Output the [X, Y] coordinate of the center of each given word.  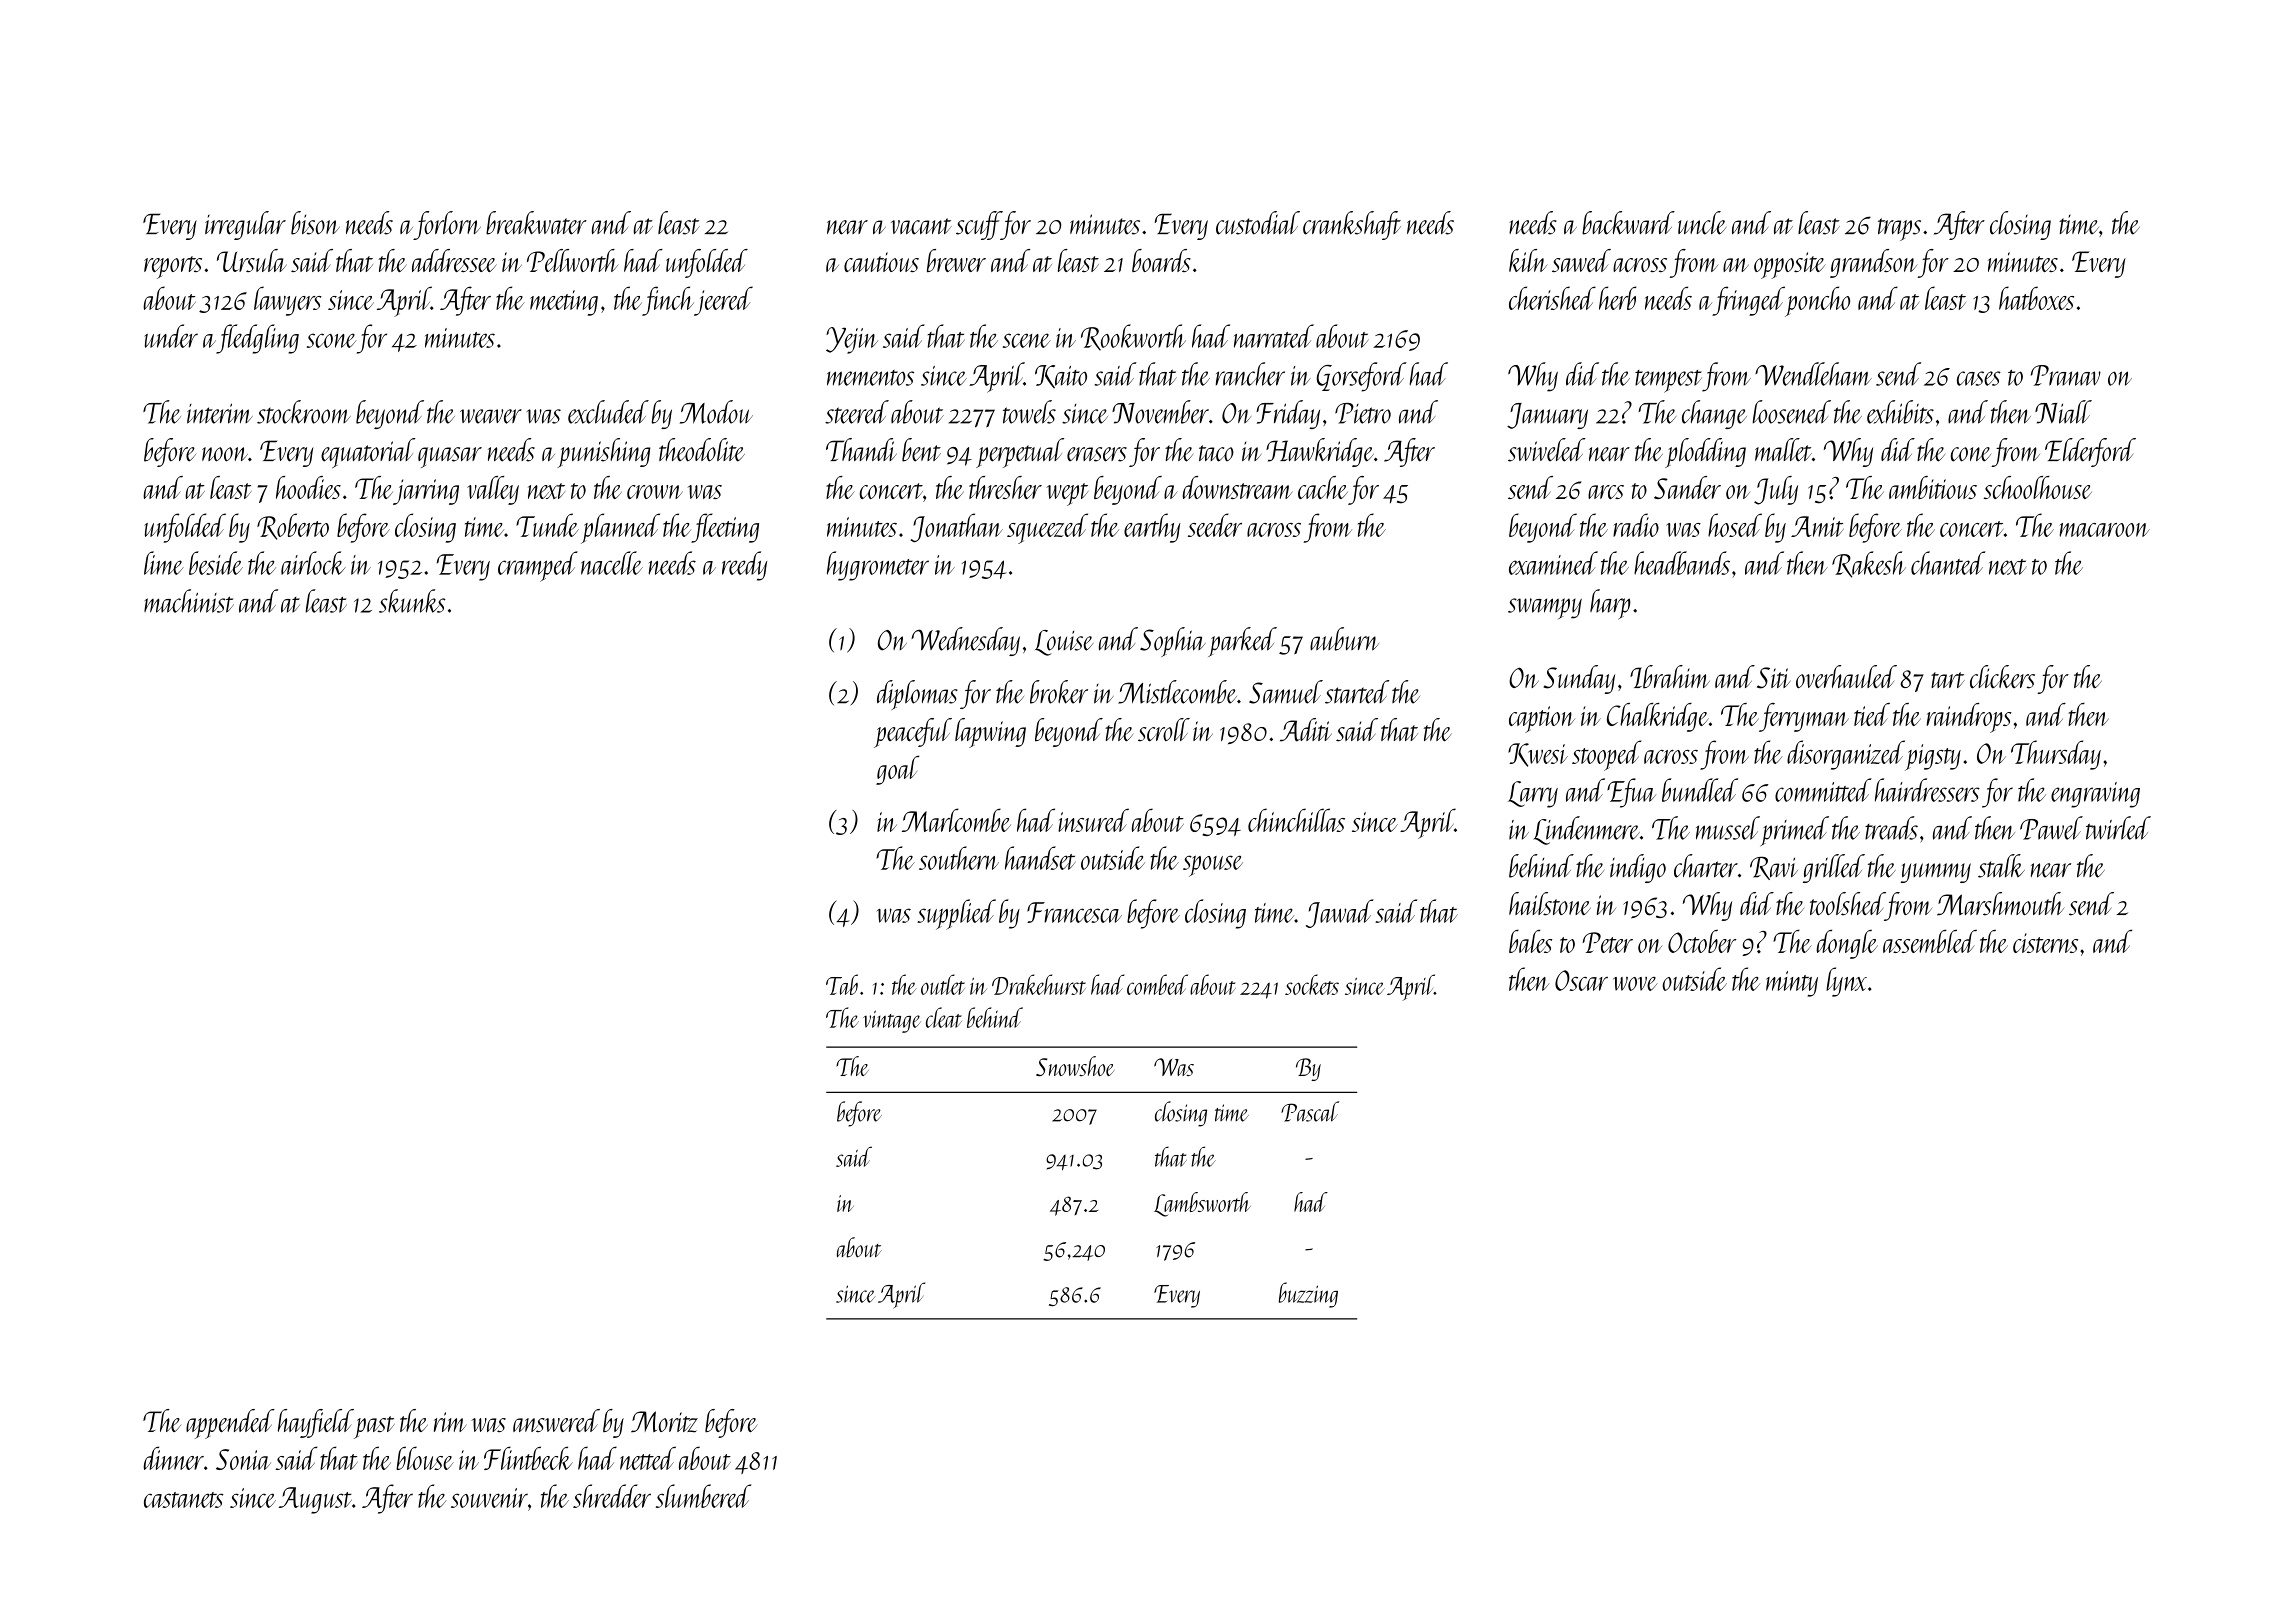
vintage [892, 1021]
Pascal [1310, 1111]
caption [1542, 719]
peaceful [913, 733]
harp [1610, 604]
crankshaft [1352, 225]
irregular [245, 225]
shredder [612, 1496]
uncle [1702, 223]
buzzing [1308, 1295]
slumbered [703, 1496]
